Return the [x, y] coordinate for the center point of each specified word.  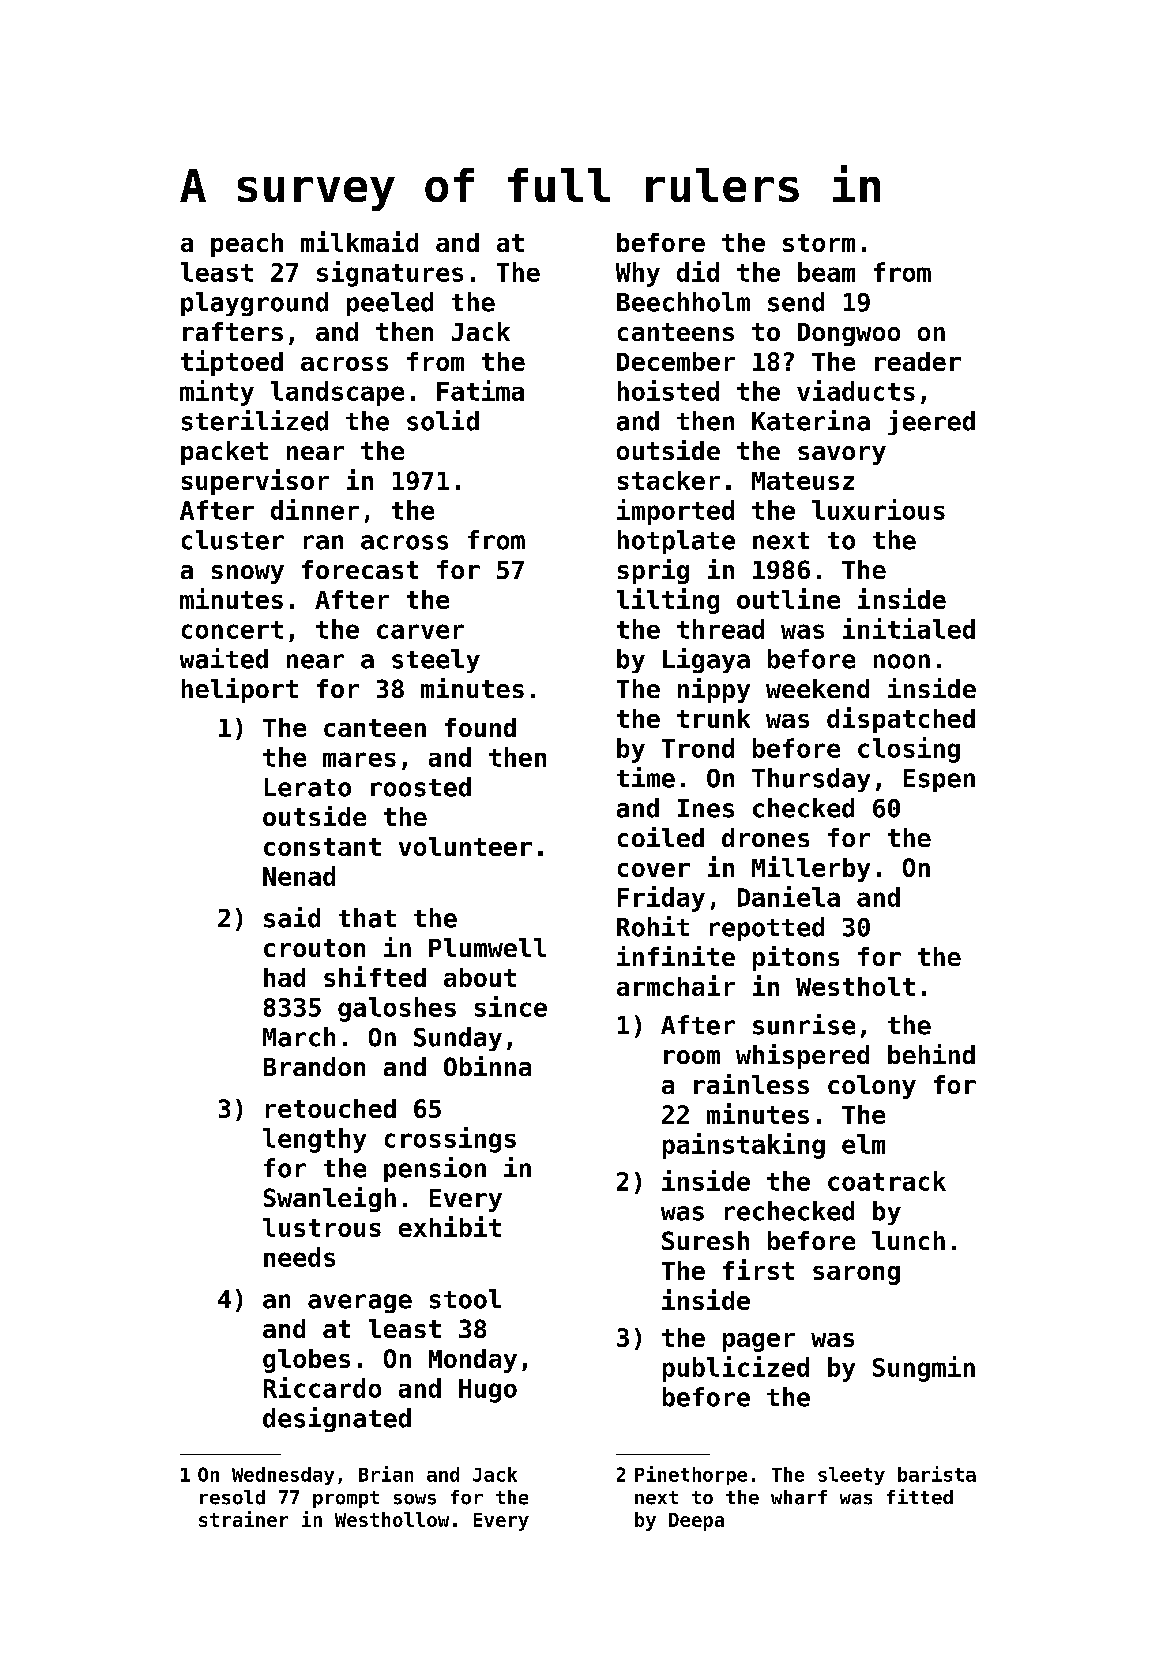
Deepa [696, 1522]
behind [931, 1054]
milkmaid [359, 241]
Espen [939, 780]
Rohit [653, 926]
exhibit [450, 1226]
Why [638, 274]
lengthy [314, 1140]
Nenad [299, 876]
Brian [386, 1474]
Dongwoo [849, 334]
